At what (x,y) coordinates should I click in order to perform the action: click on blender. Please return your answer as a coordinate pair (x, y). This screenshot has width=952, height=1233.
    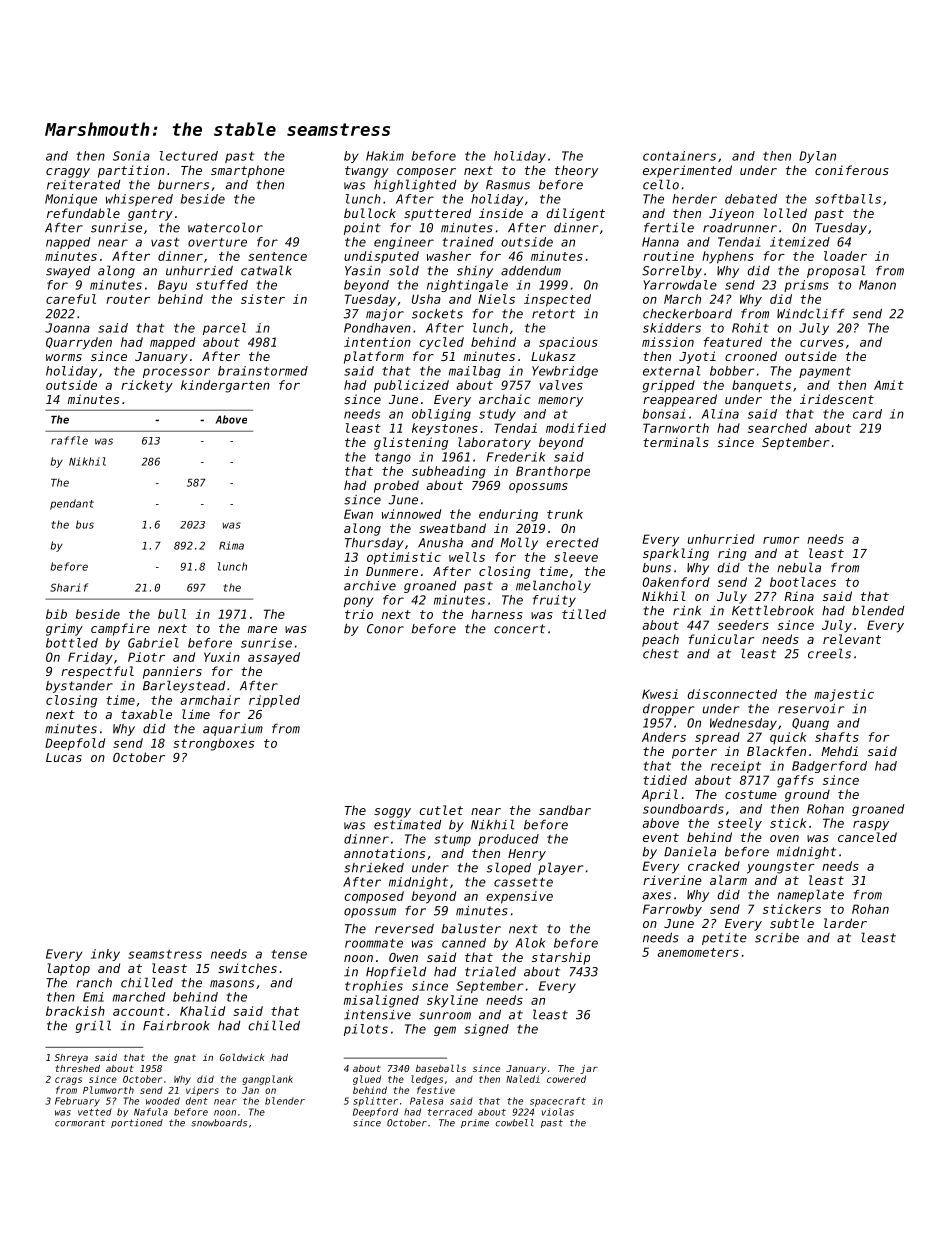
    Looking at the image, I should click on (285, 1101).
